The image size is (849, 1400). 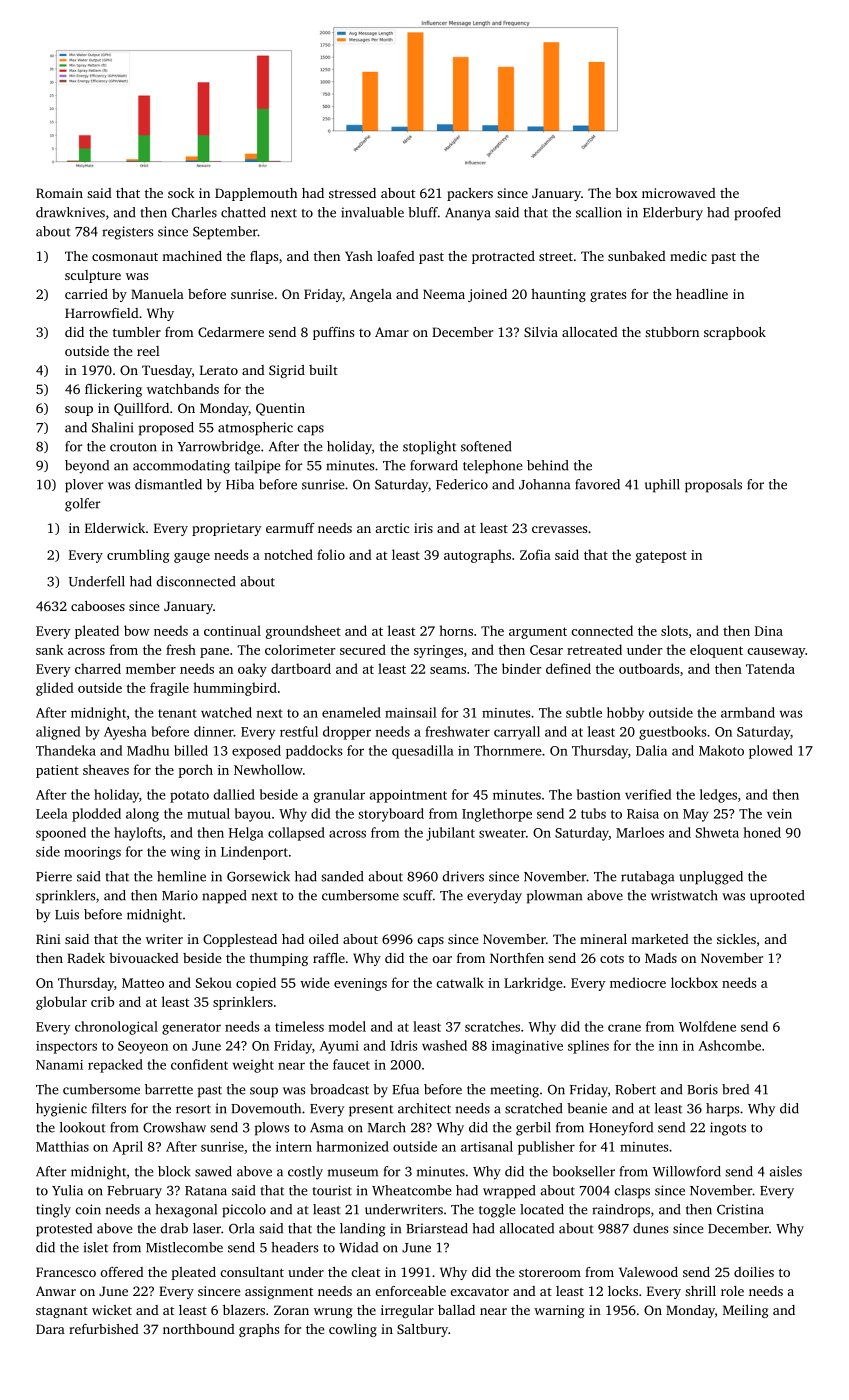 I want to click on refurbished, so click(x=104, y=1329).
